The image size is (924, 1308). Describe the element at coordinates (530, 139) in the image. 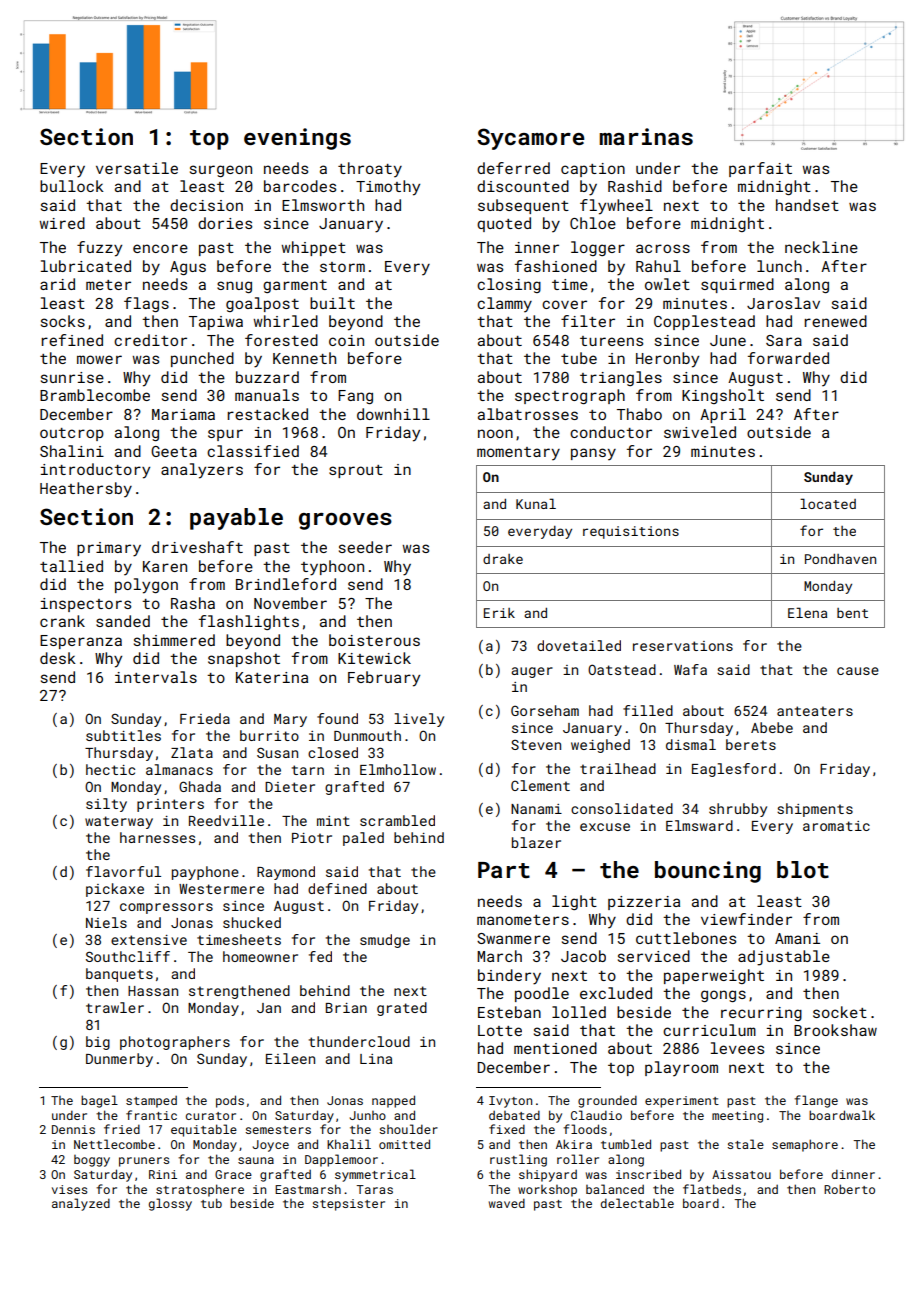

I see `Sycamore` at that location.
